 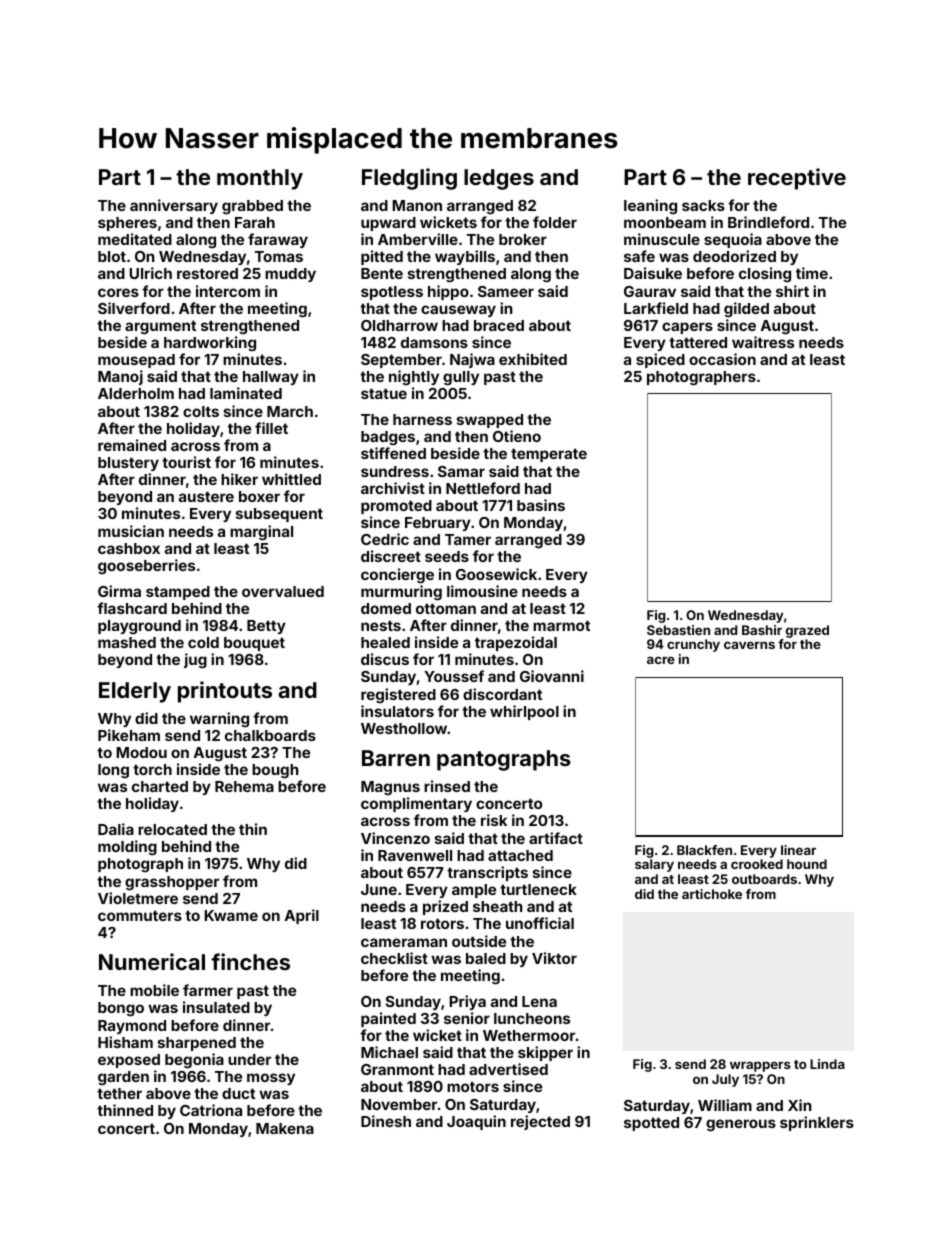 What do you see at coordinates (207, 273) in the screenshot?
I see `restored` at bounding box center [207, 273].
